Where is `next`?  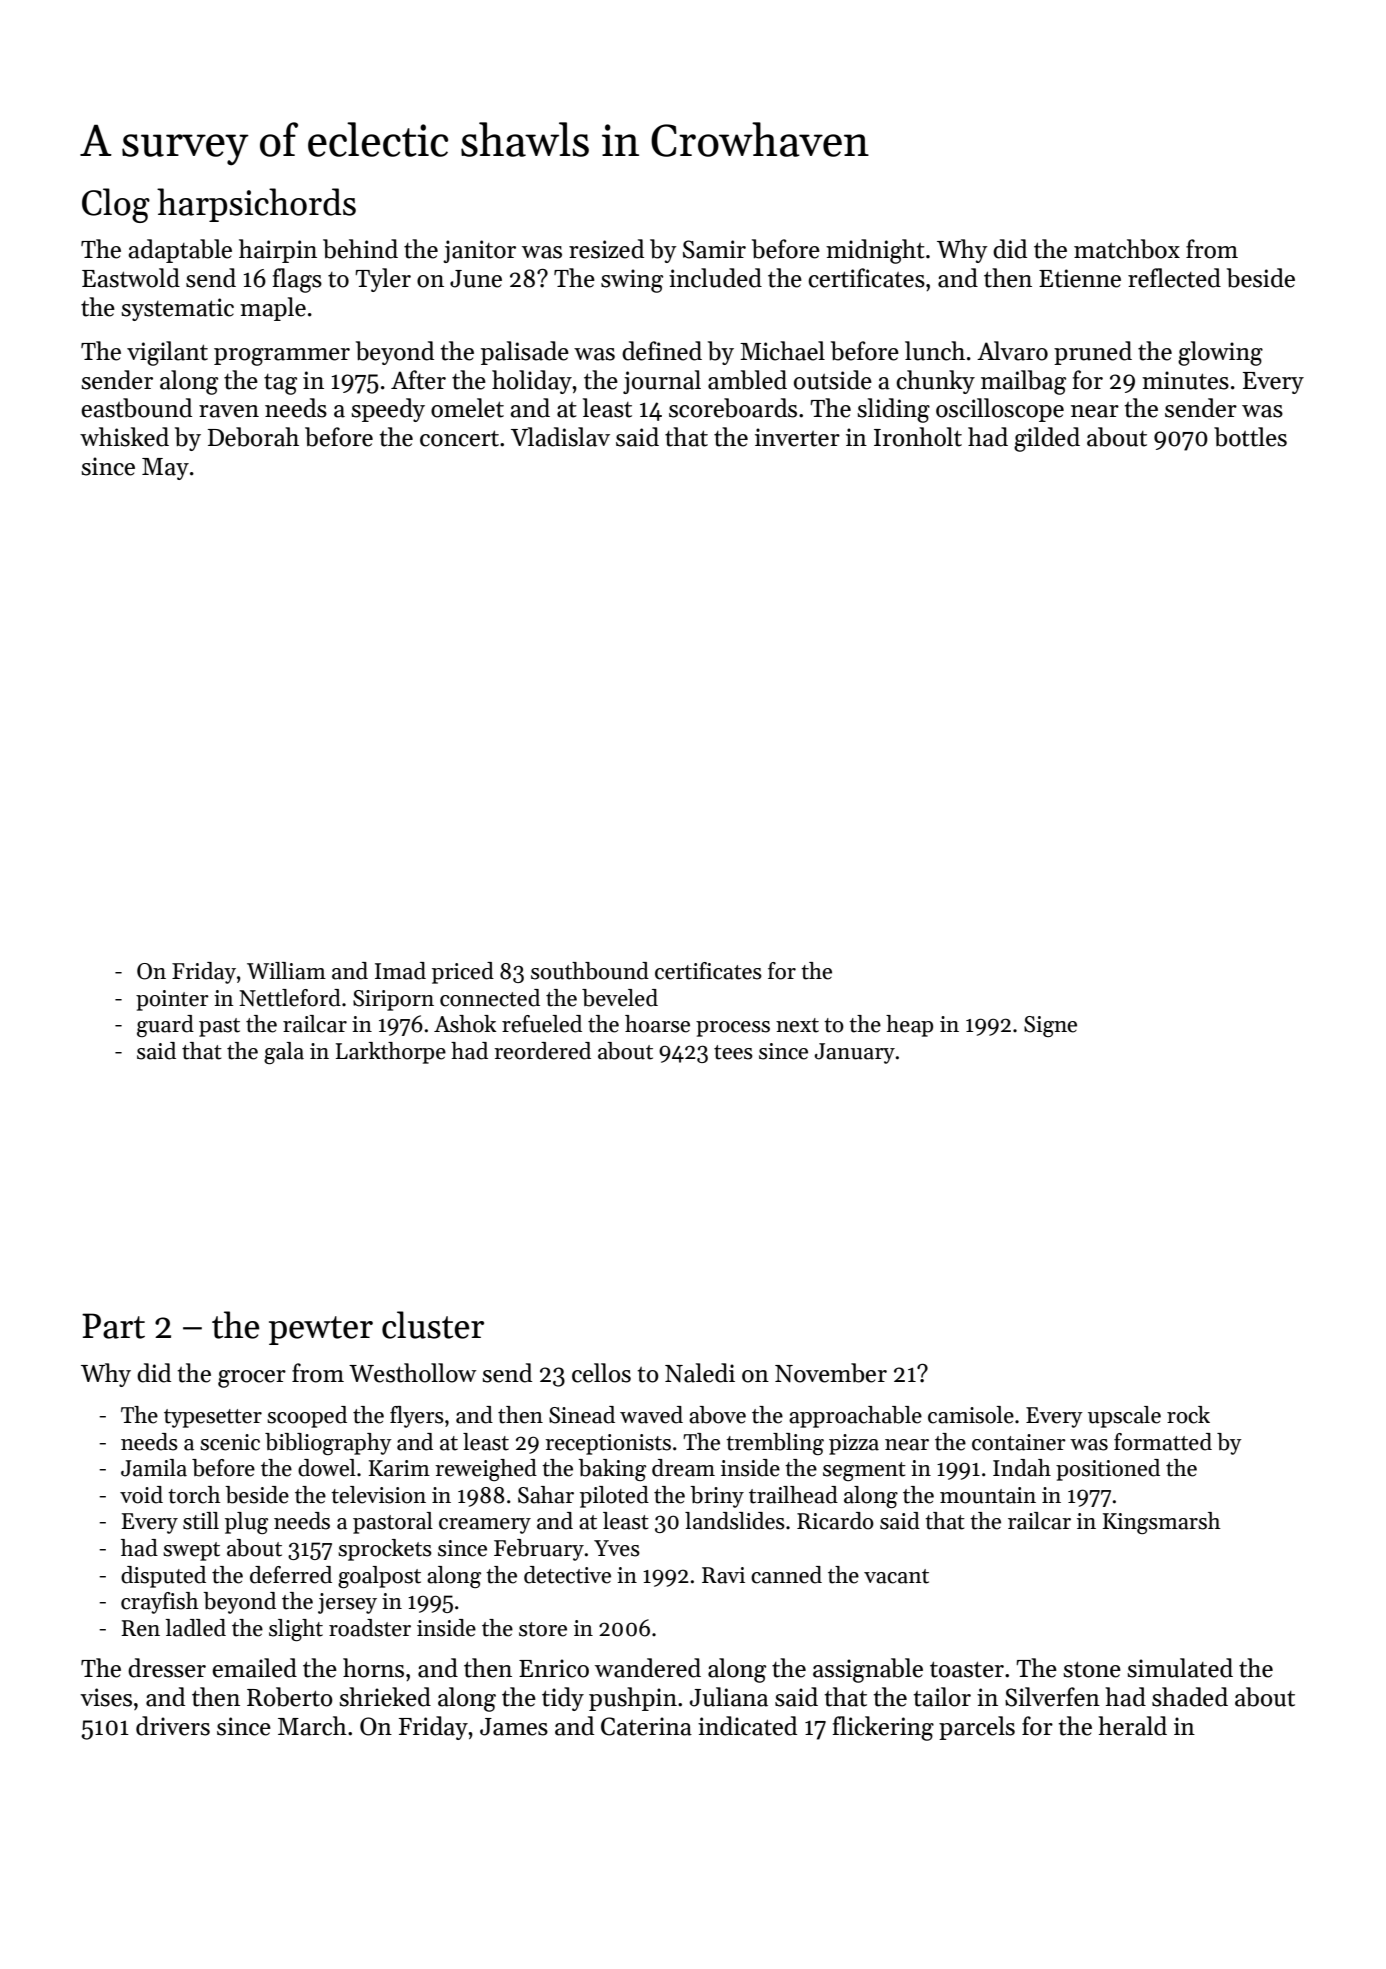 next is located at coordinates (797, 1025).
